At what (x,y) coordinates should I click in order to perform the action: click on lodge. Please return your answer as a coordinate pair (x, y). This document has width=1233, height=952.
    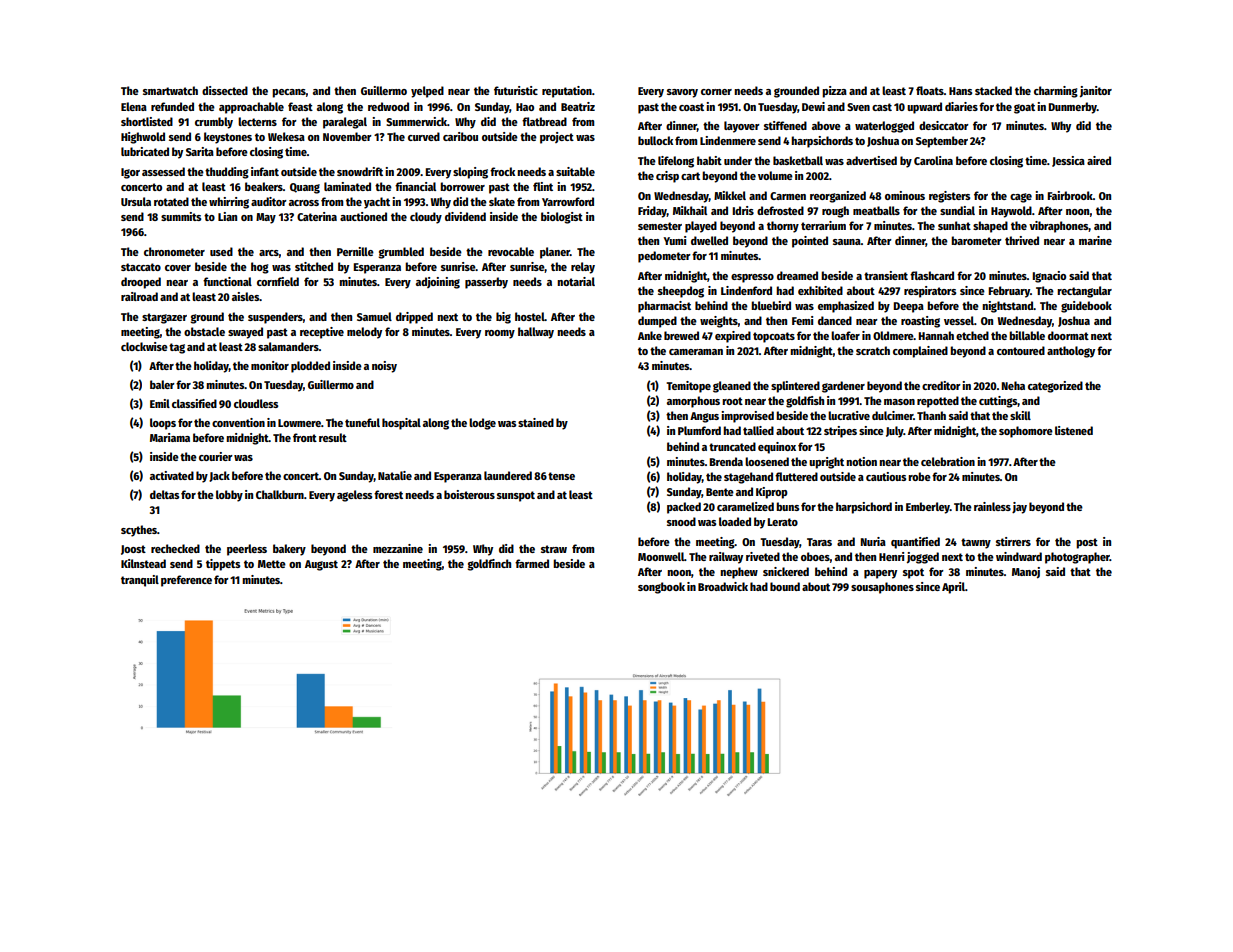
    Looking at the image, I should click on (482, 424).
